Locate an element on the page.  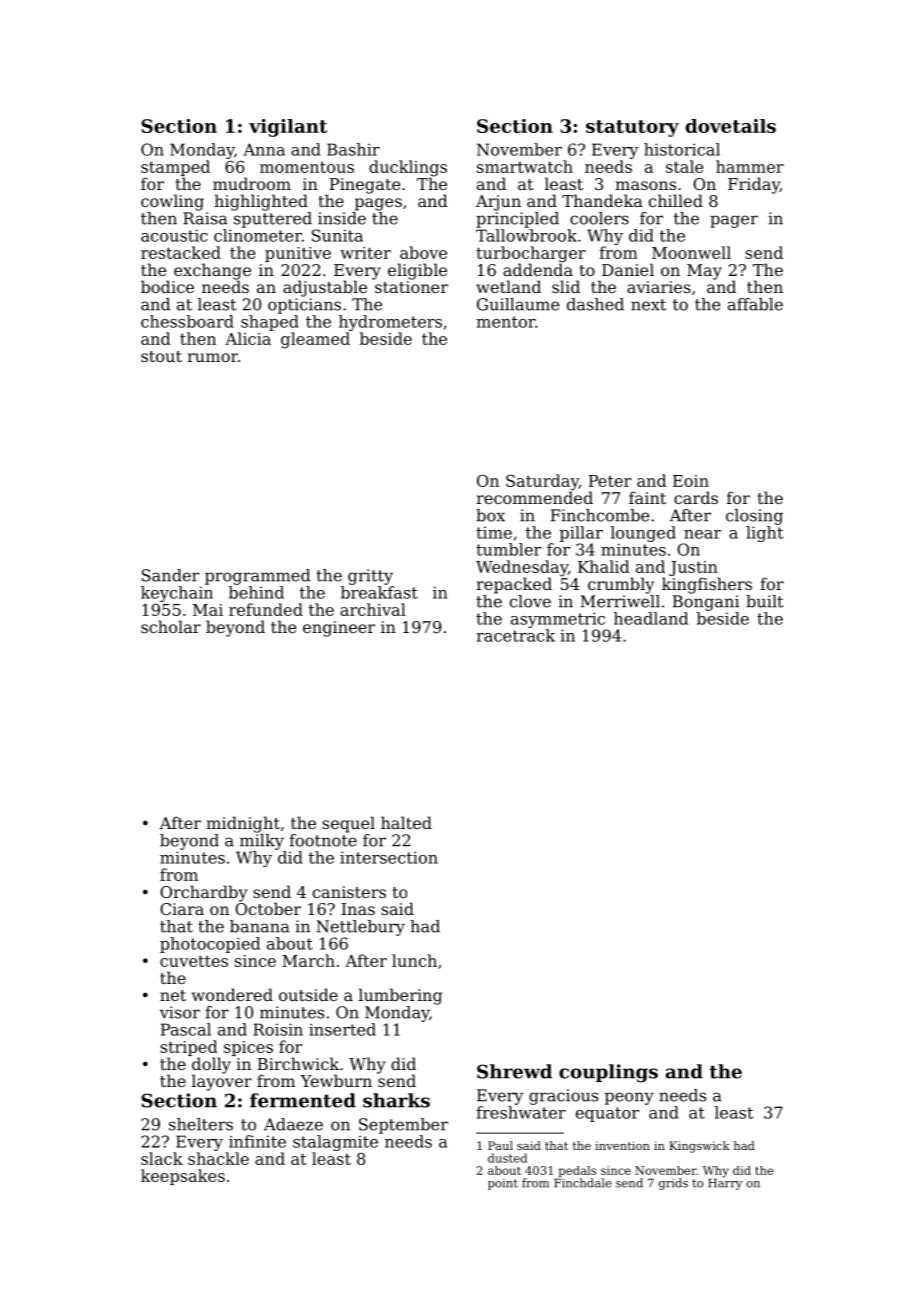
box is located at coordinates (490, 515).
